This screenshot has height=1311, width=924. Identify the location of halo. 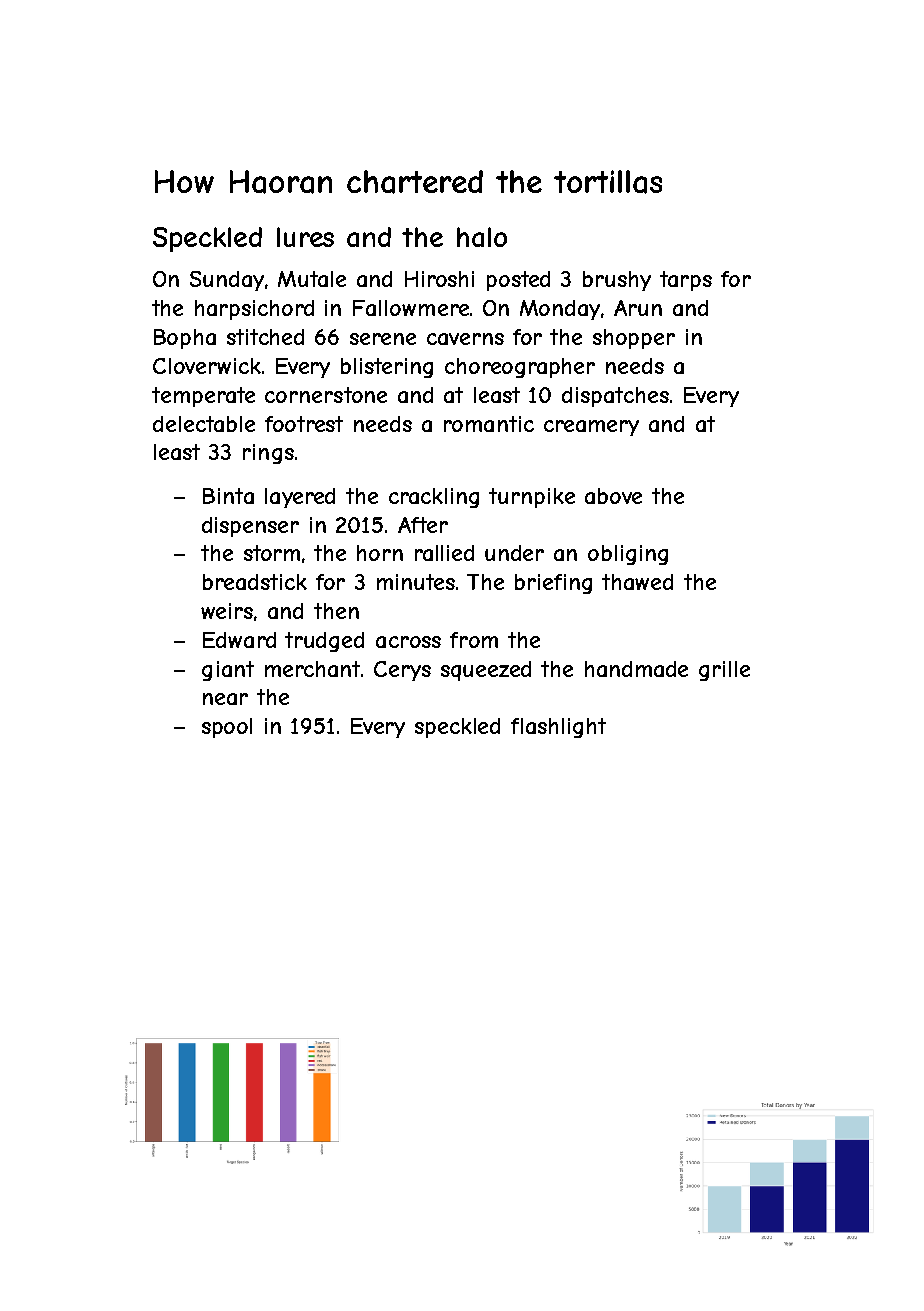
(482, 237).
